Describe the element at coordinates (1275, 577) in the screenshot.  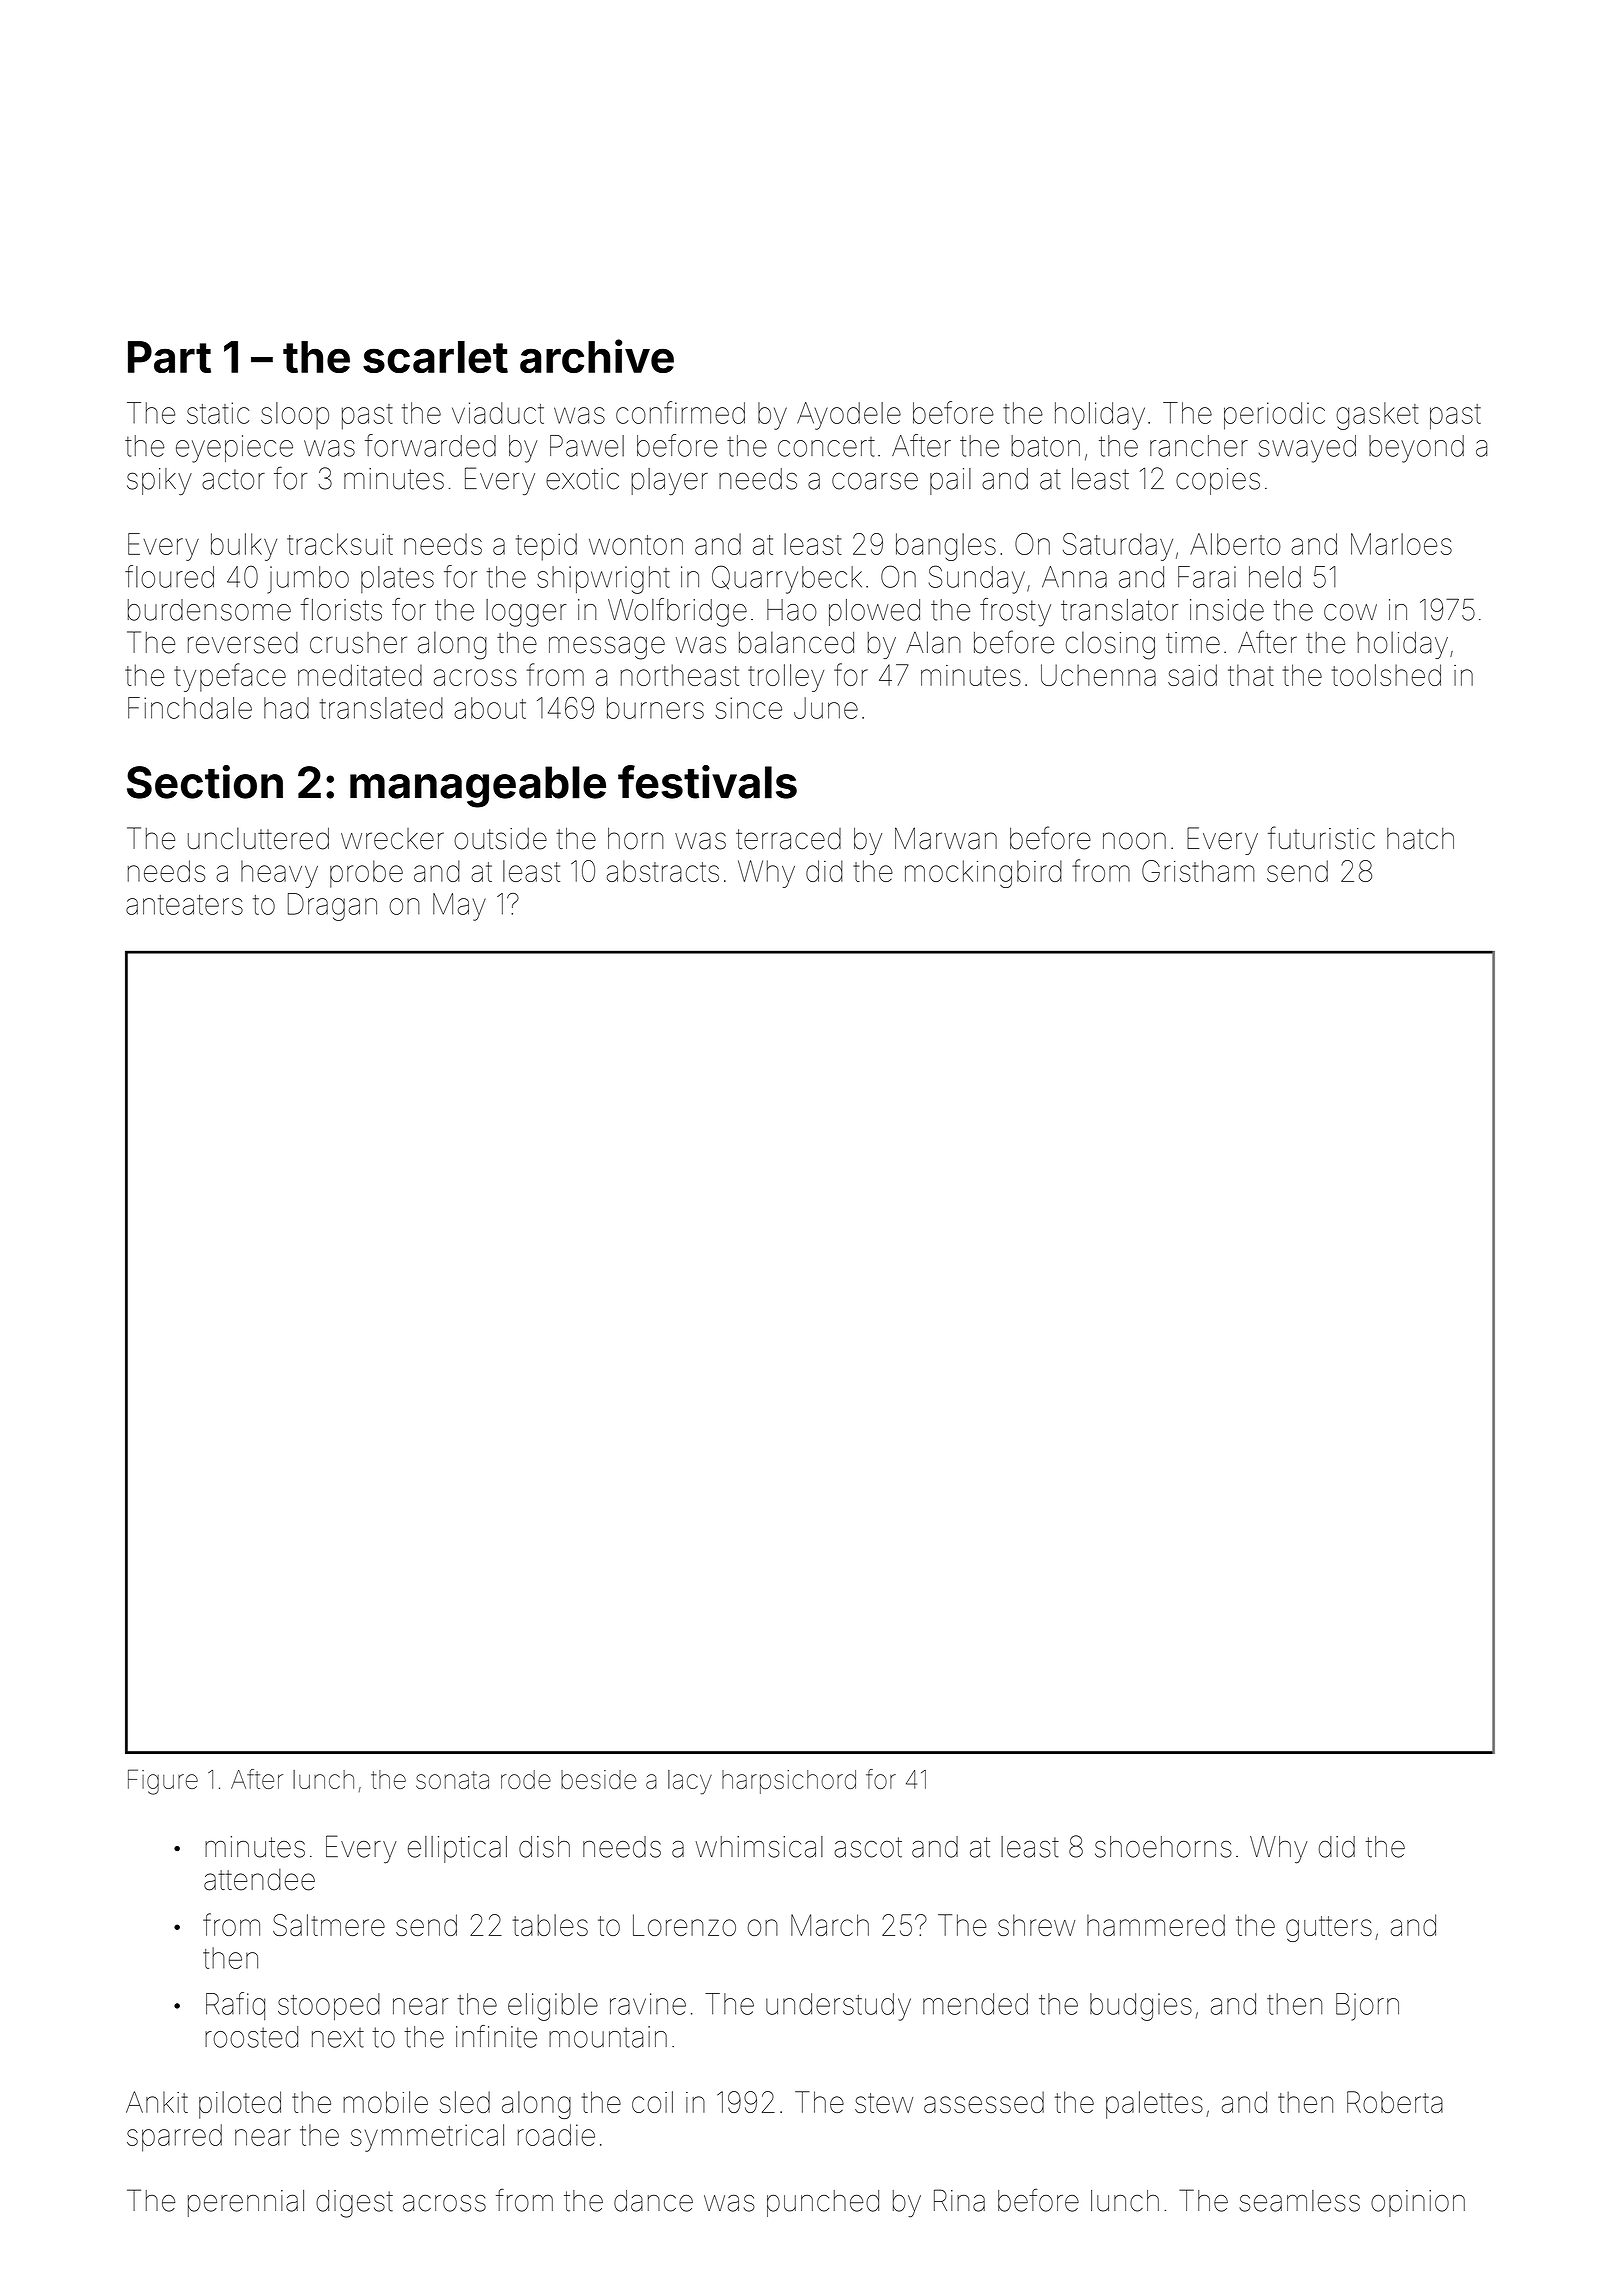
I see `held` at that location.
